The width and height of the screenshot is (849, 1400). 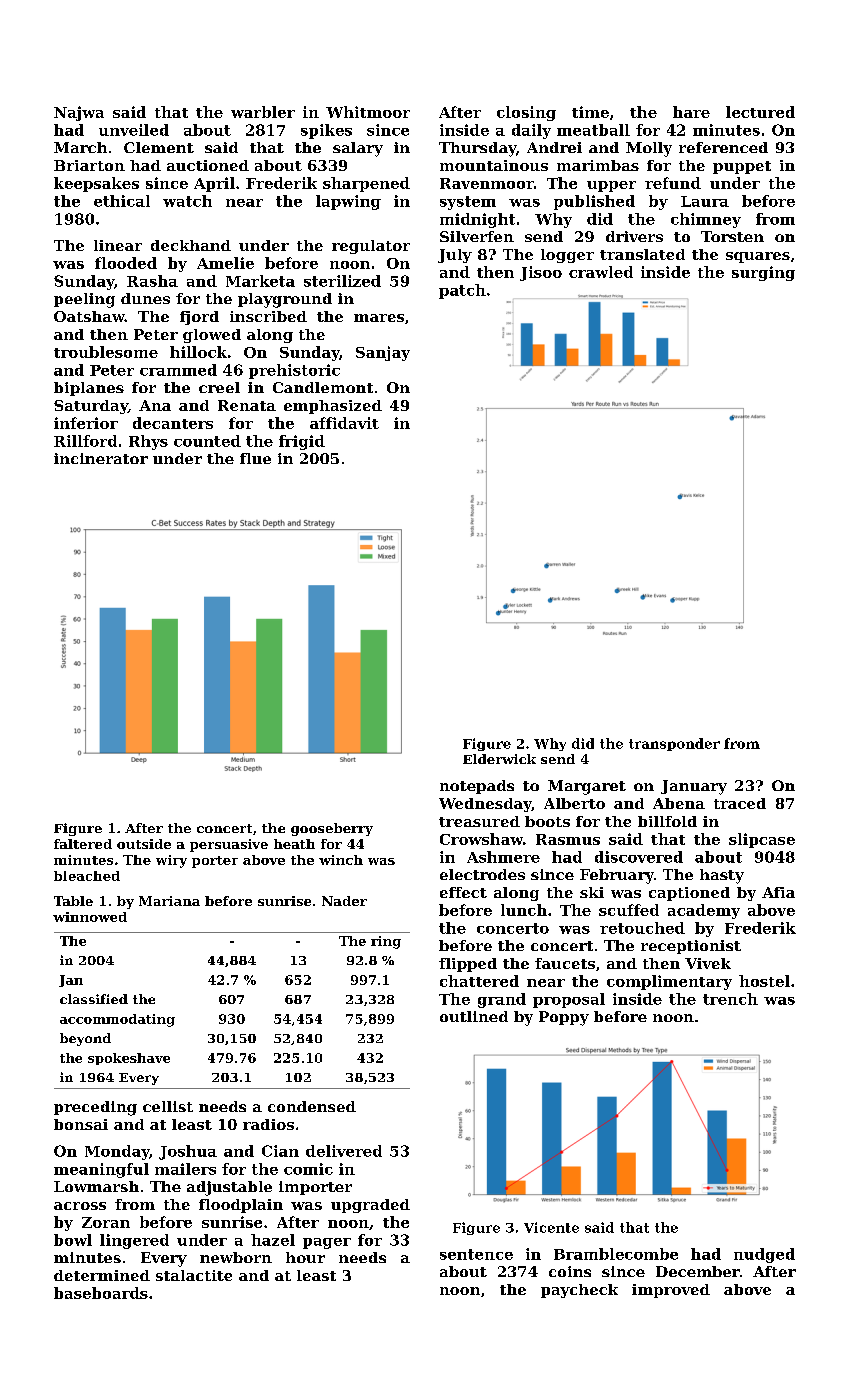 What do you see at coordinates (263, 112) in the screenshot?
I see `warbler` at bounding box center [263, 112].
